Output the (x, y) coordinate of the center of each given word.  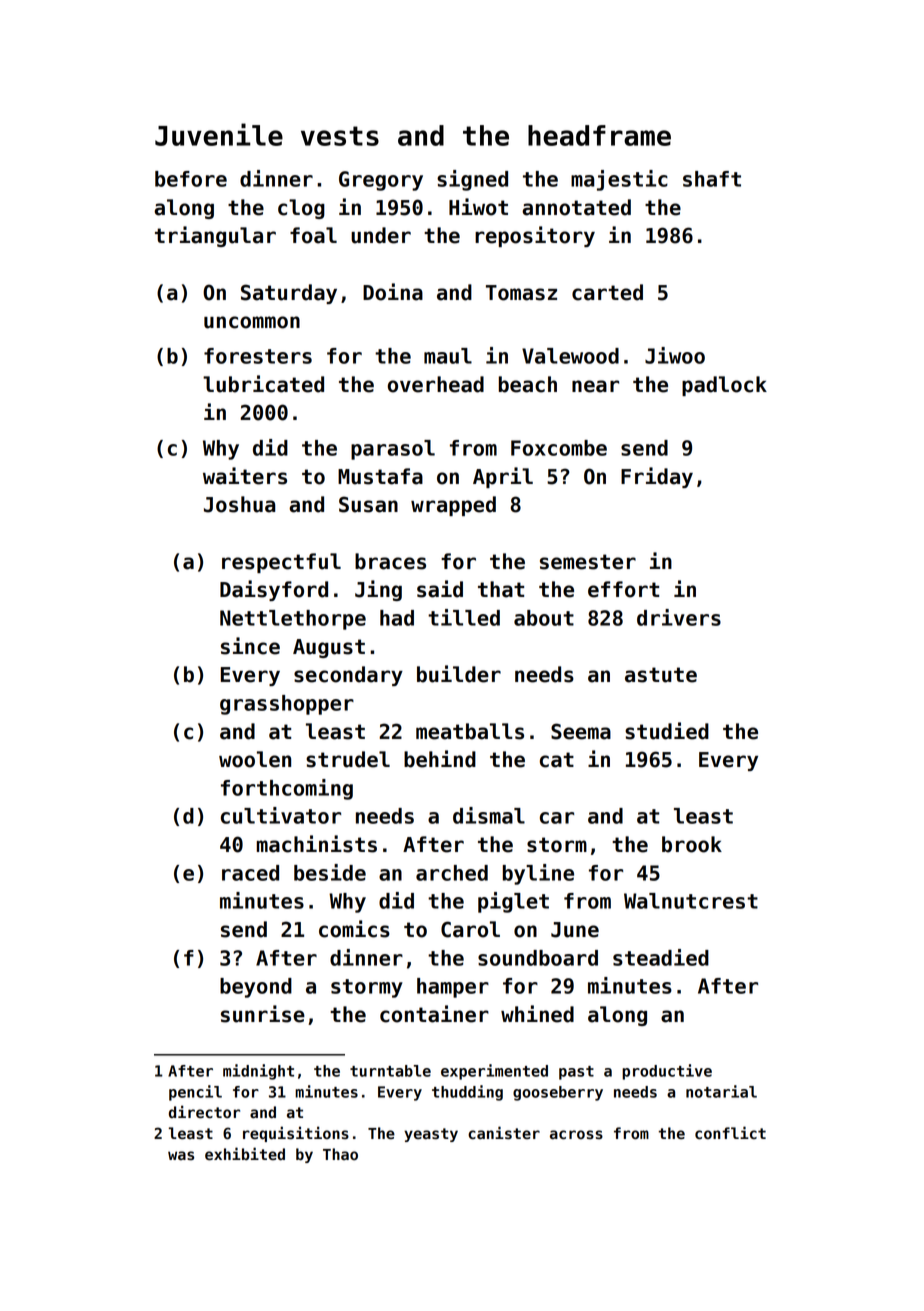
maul (448, 356)
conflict (730, 1133)
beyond (256, 988)
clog (301, 209)
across (576, 1135)
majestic (619, 180)
